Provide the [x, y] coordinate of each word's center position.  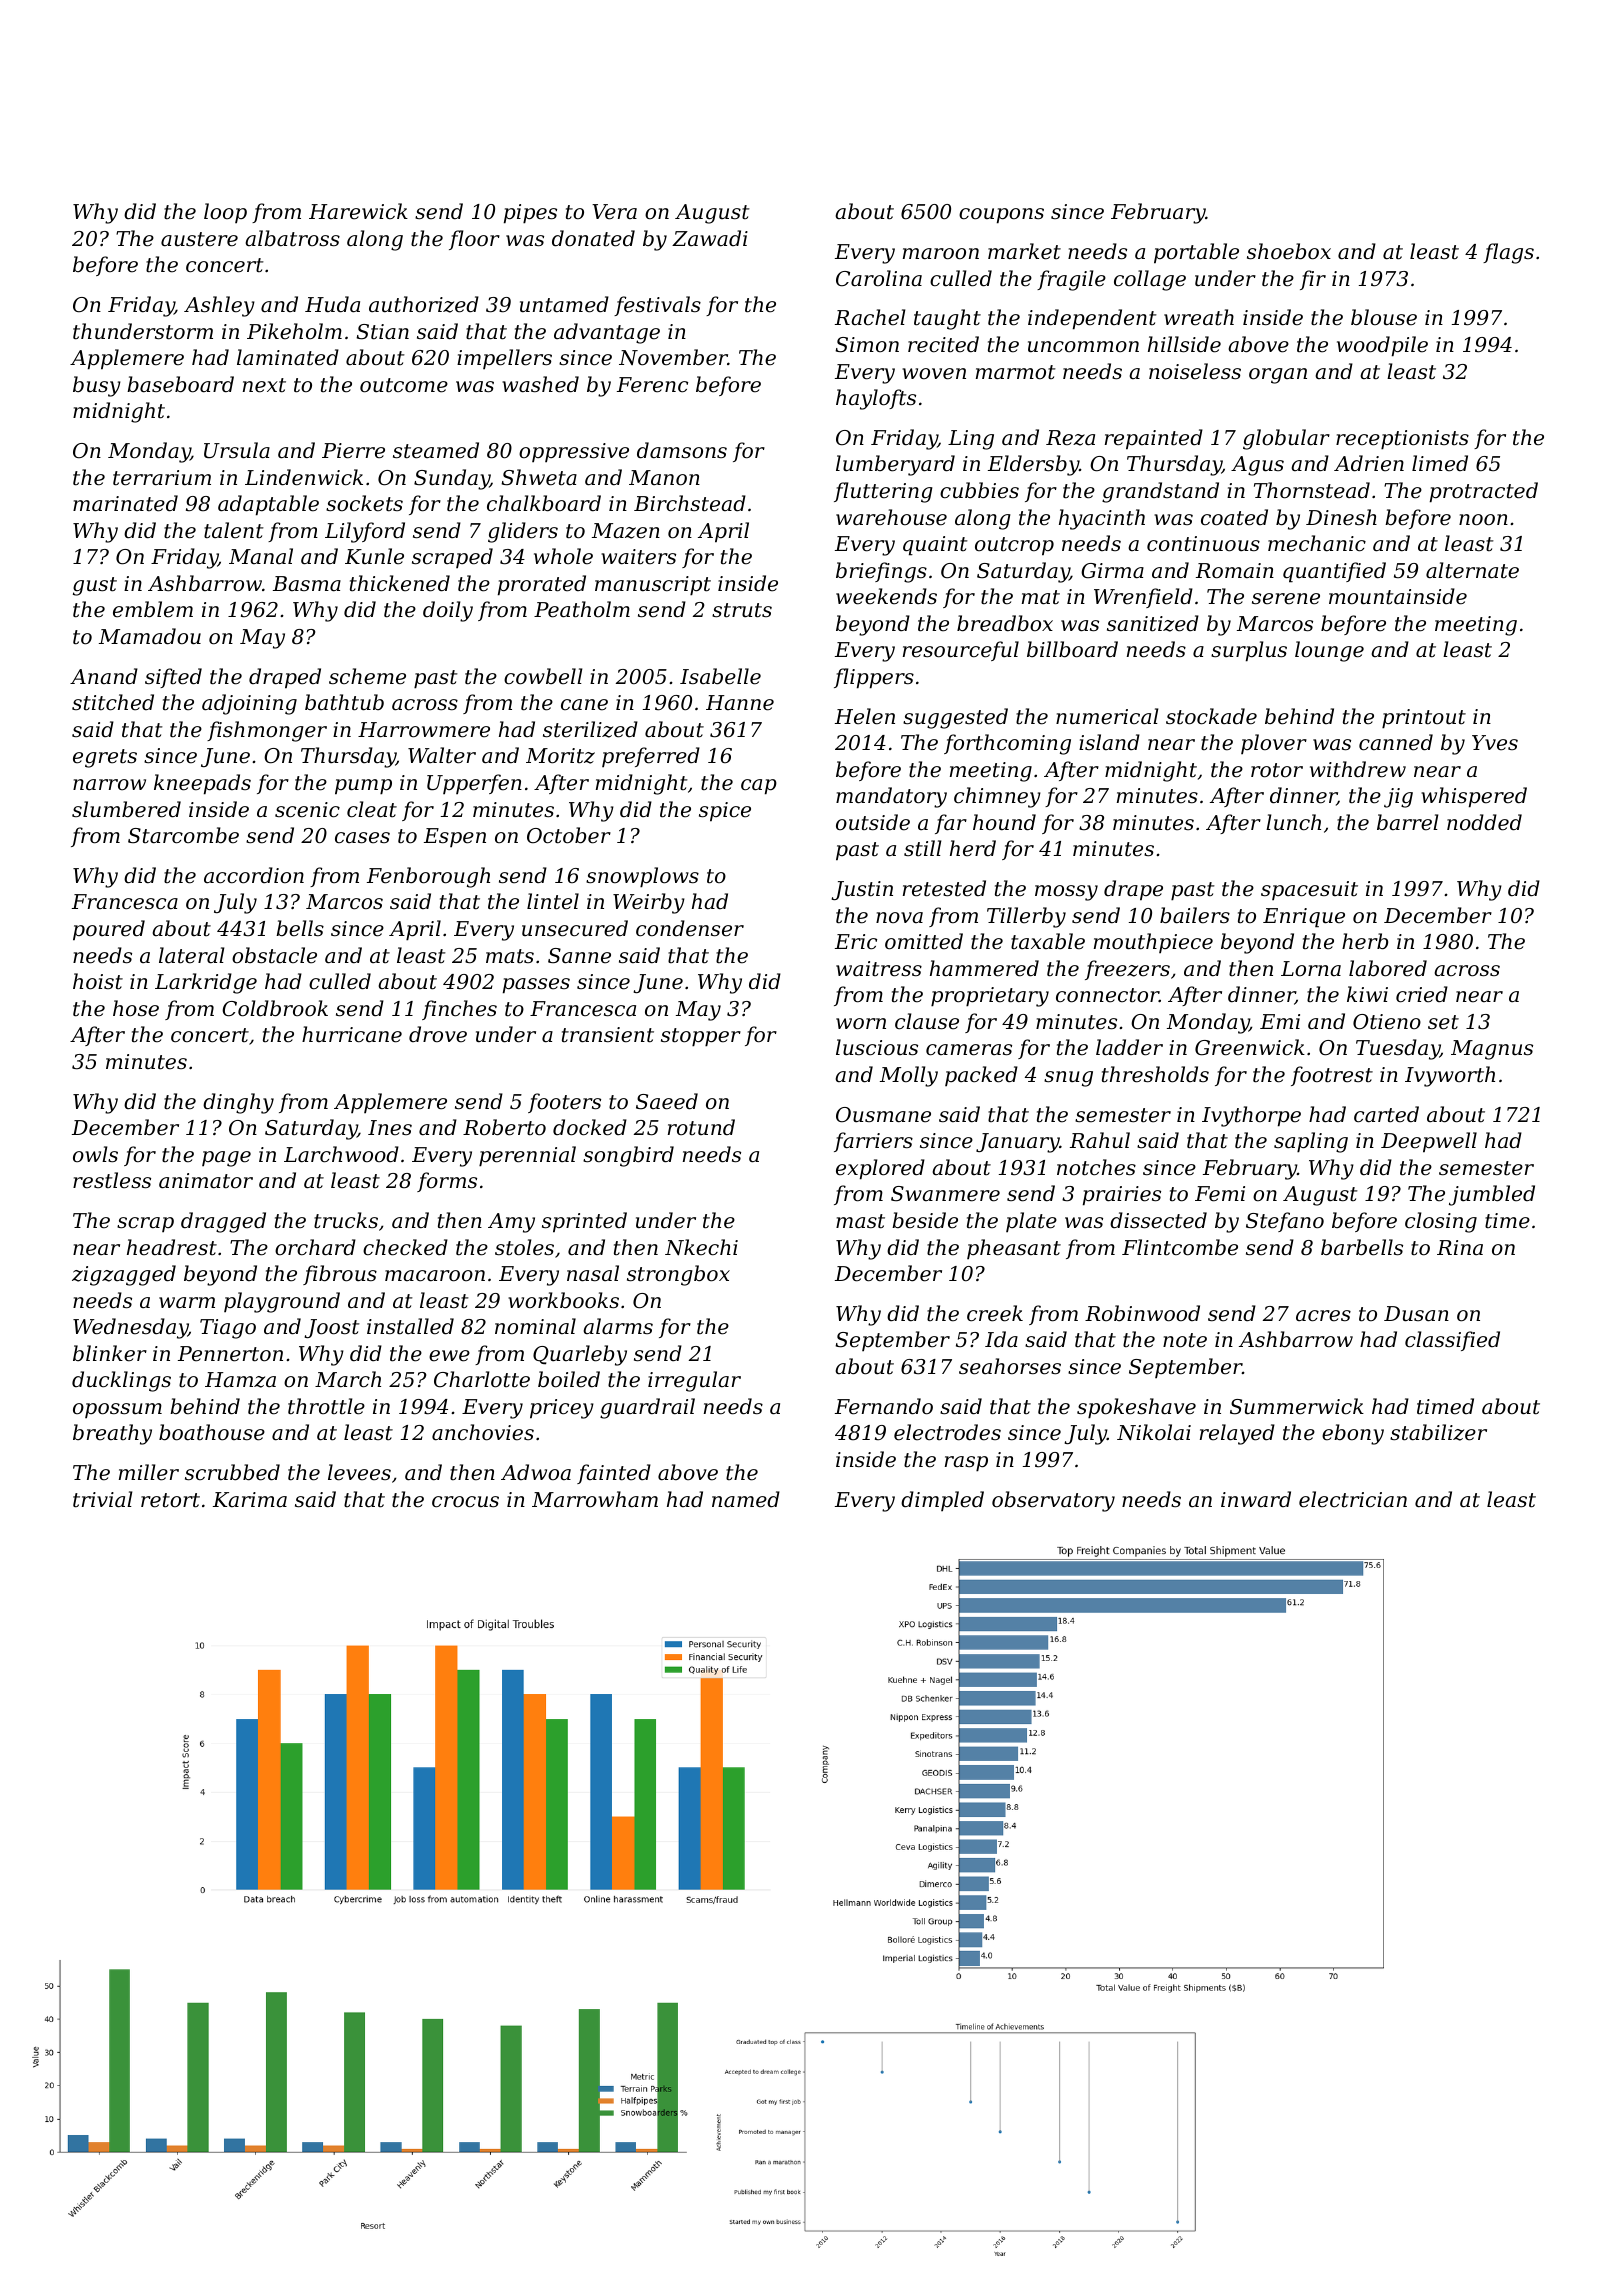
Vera [614, 212]
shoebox [1289, 251]
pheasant [1014, 1249]
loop [225, 213]
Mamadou [150, 636]
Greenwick [1250, 1047]
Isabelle [720, 676]
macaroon [435, 1276]
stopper [701, 1037]
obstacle [274, 955]
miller [149, 1472]
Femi [1220, 1194]
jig [1398, 798]
